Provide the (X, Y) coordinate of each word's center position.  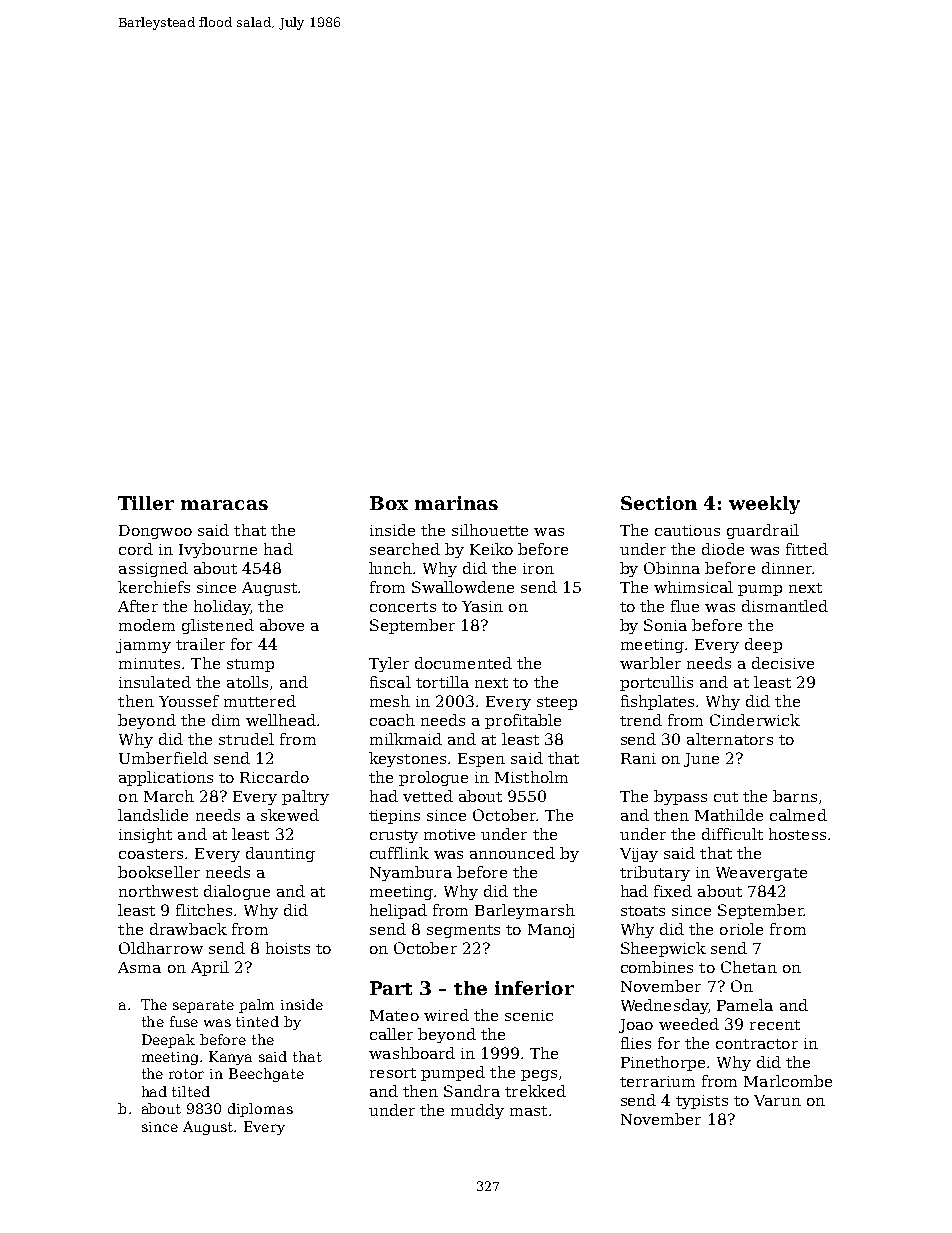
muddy (477, 1111)
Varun (777, 1100)
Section (659, 503)
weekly (764, 505)
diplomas (260, 1110)
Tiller (146, 503)
